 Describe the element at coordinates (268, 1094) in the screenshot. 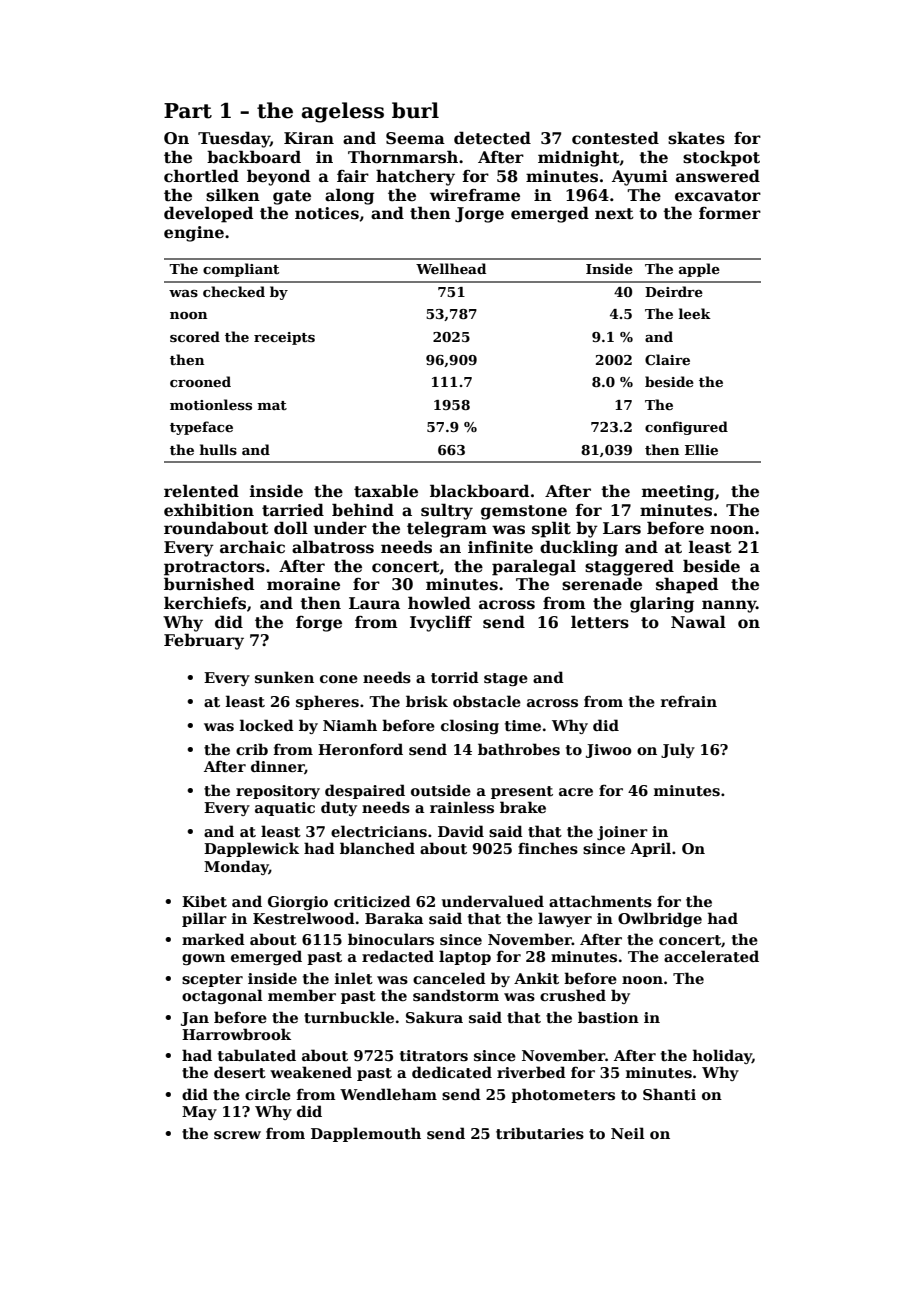

I see `circle` at that location.
